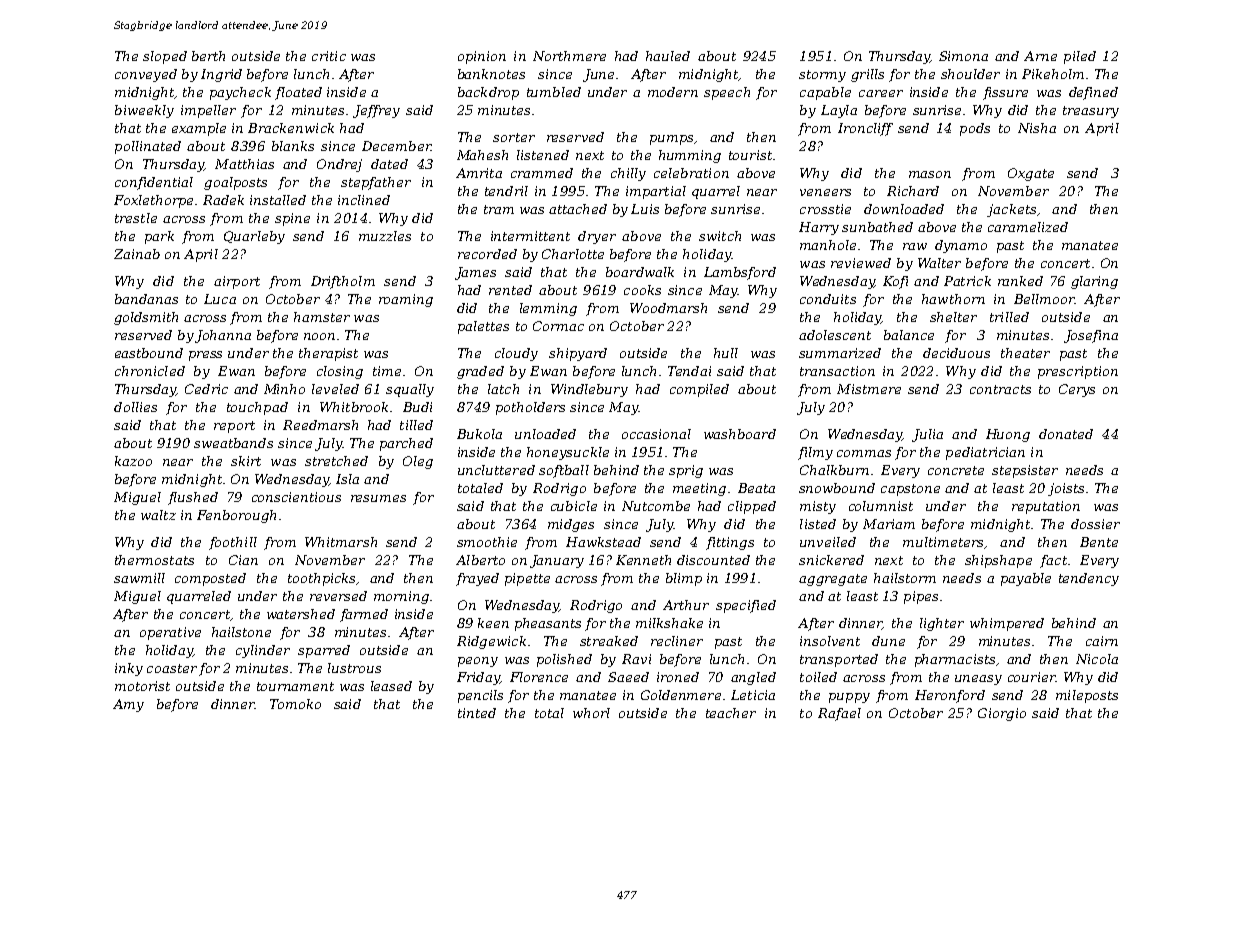  What do you see at coordinates (170, 633) in the screenshot?
I see `operative` at bounding box center [170, 633].
